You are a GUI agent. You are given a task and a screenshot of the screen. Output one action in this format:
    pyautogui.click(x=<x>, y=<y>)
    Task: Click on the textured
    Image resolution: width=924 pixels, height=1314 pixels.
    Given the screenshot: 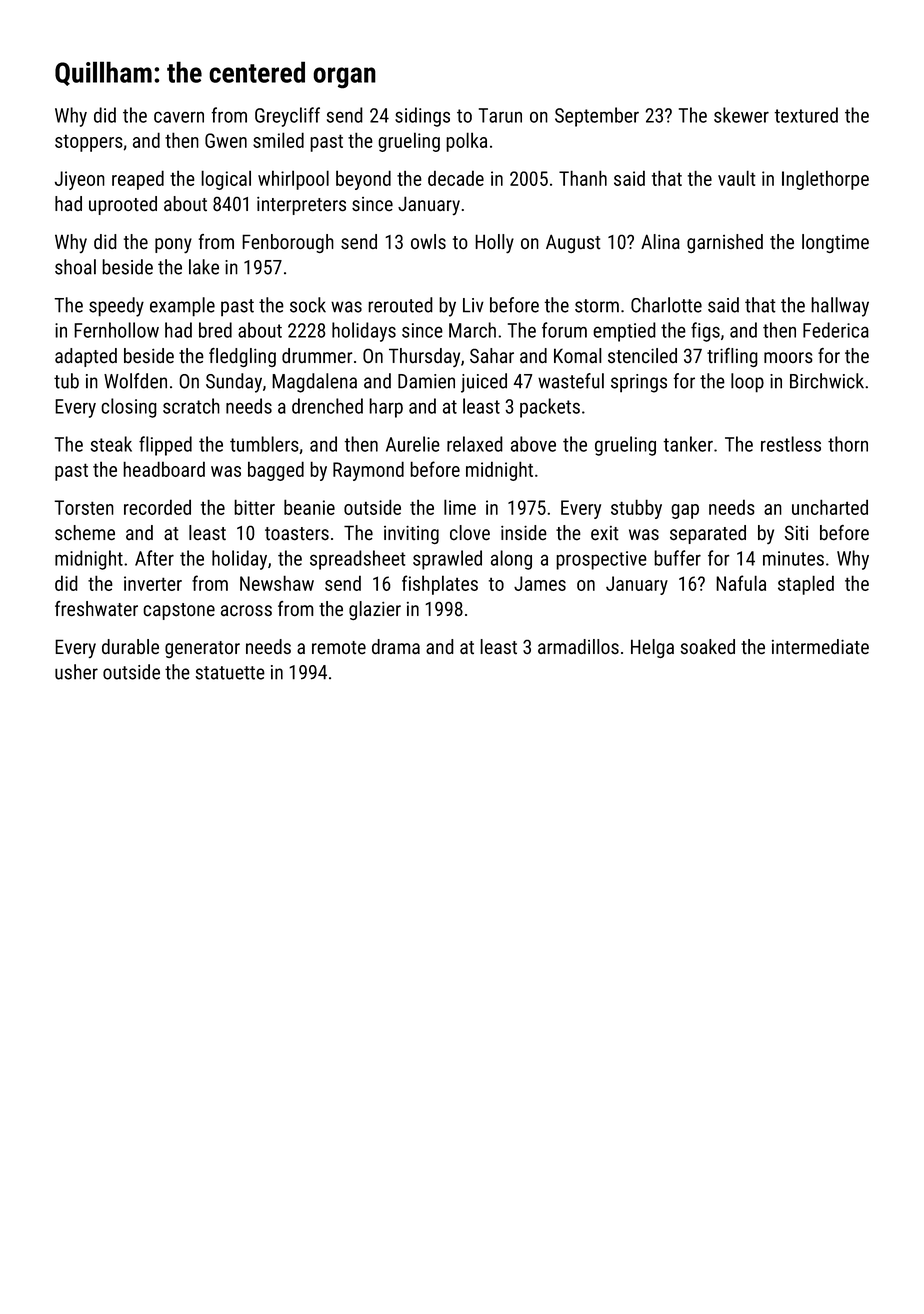 What is the action you would take?
    pyautogui.click(x=806, y=115)
